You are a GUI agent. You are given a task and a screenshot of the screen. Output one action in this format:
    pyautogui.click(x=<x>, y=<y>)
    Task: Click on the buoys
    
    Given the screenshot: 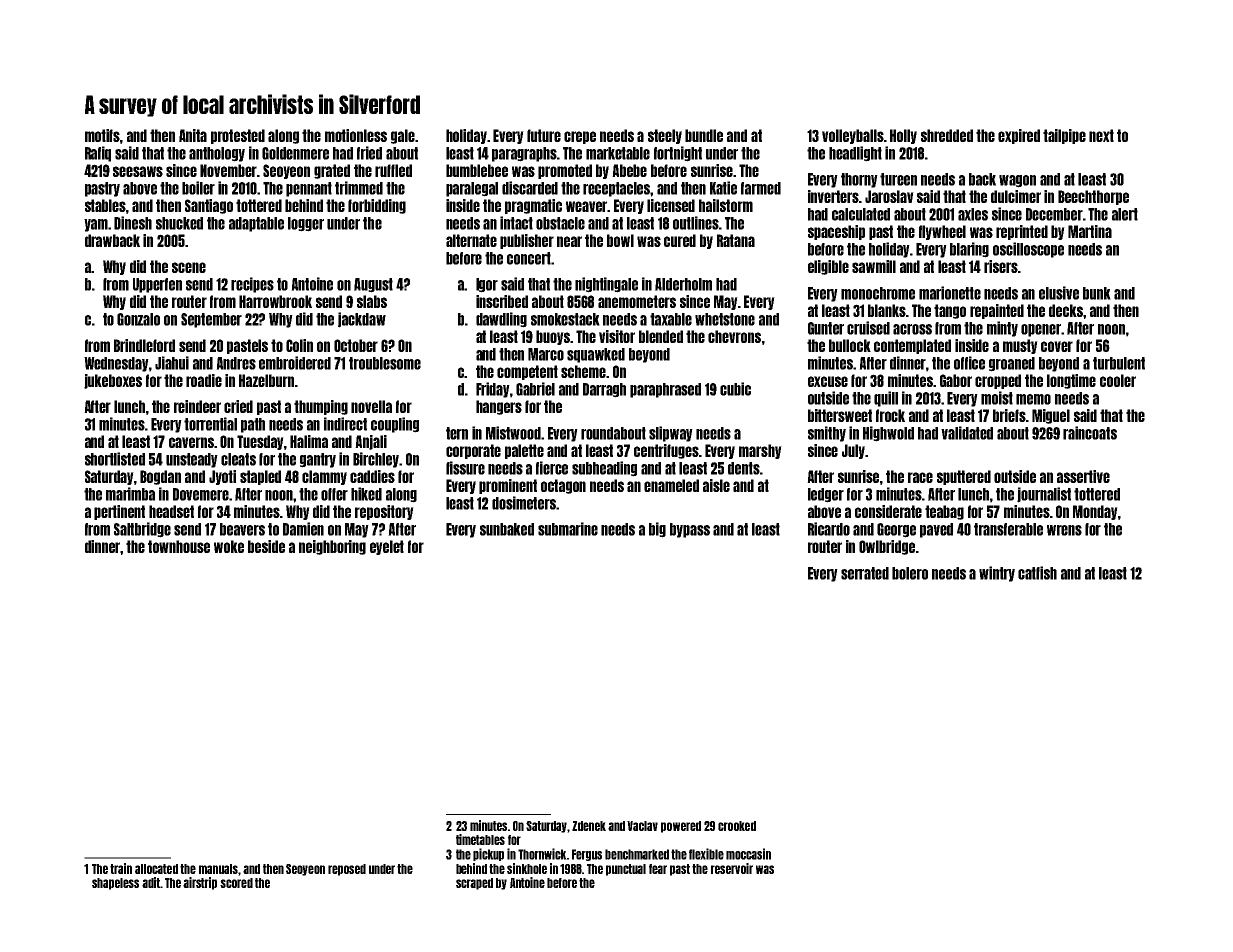 What is the action you would take?
    pyautogui.click(x=553, y=337)
